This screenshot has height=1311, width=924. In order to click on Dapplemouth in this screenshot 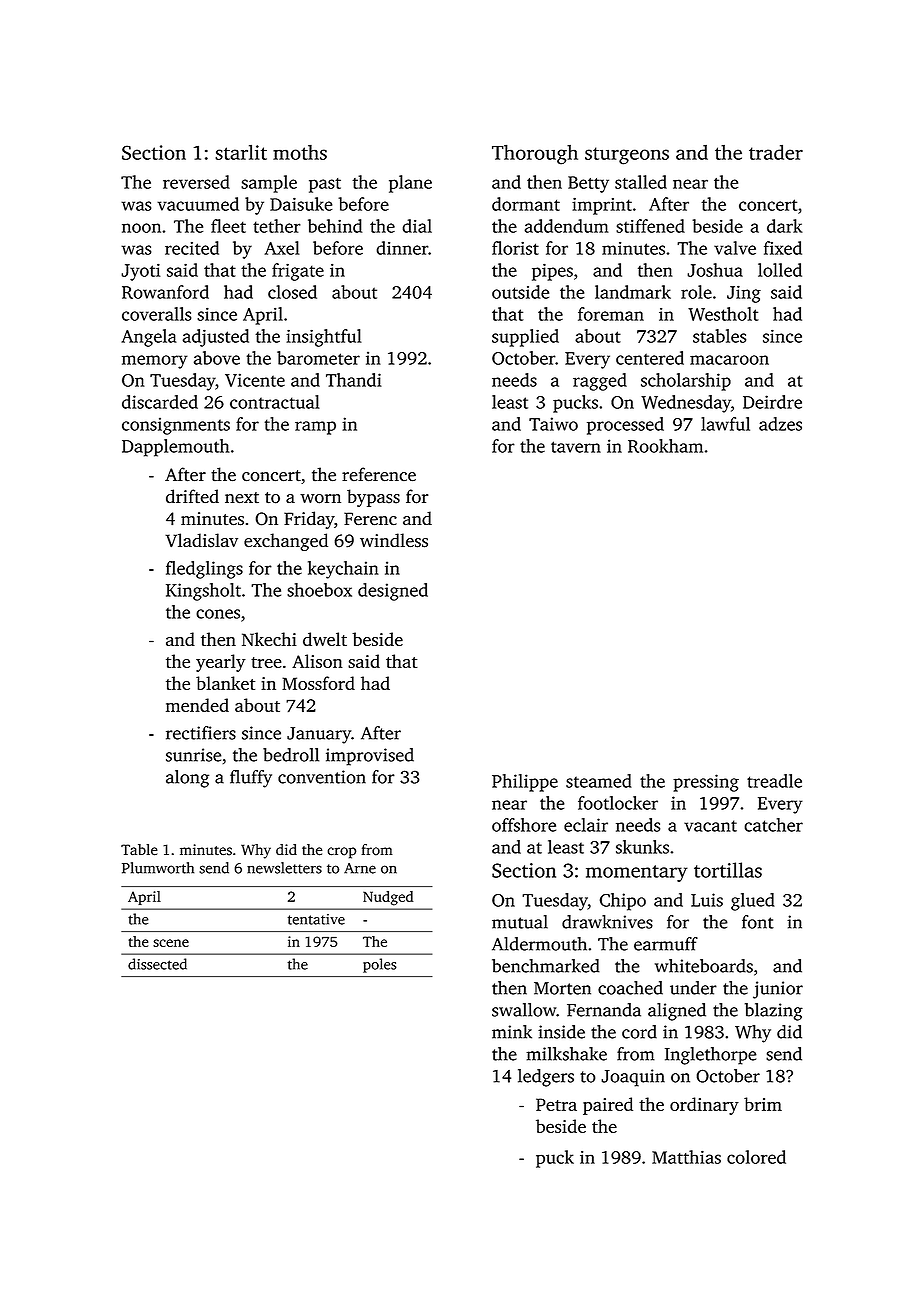, I will do `click(176, 448)`.
